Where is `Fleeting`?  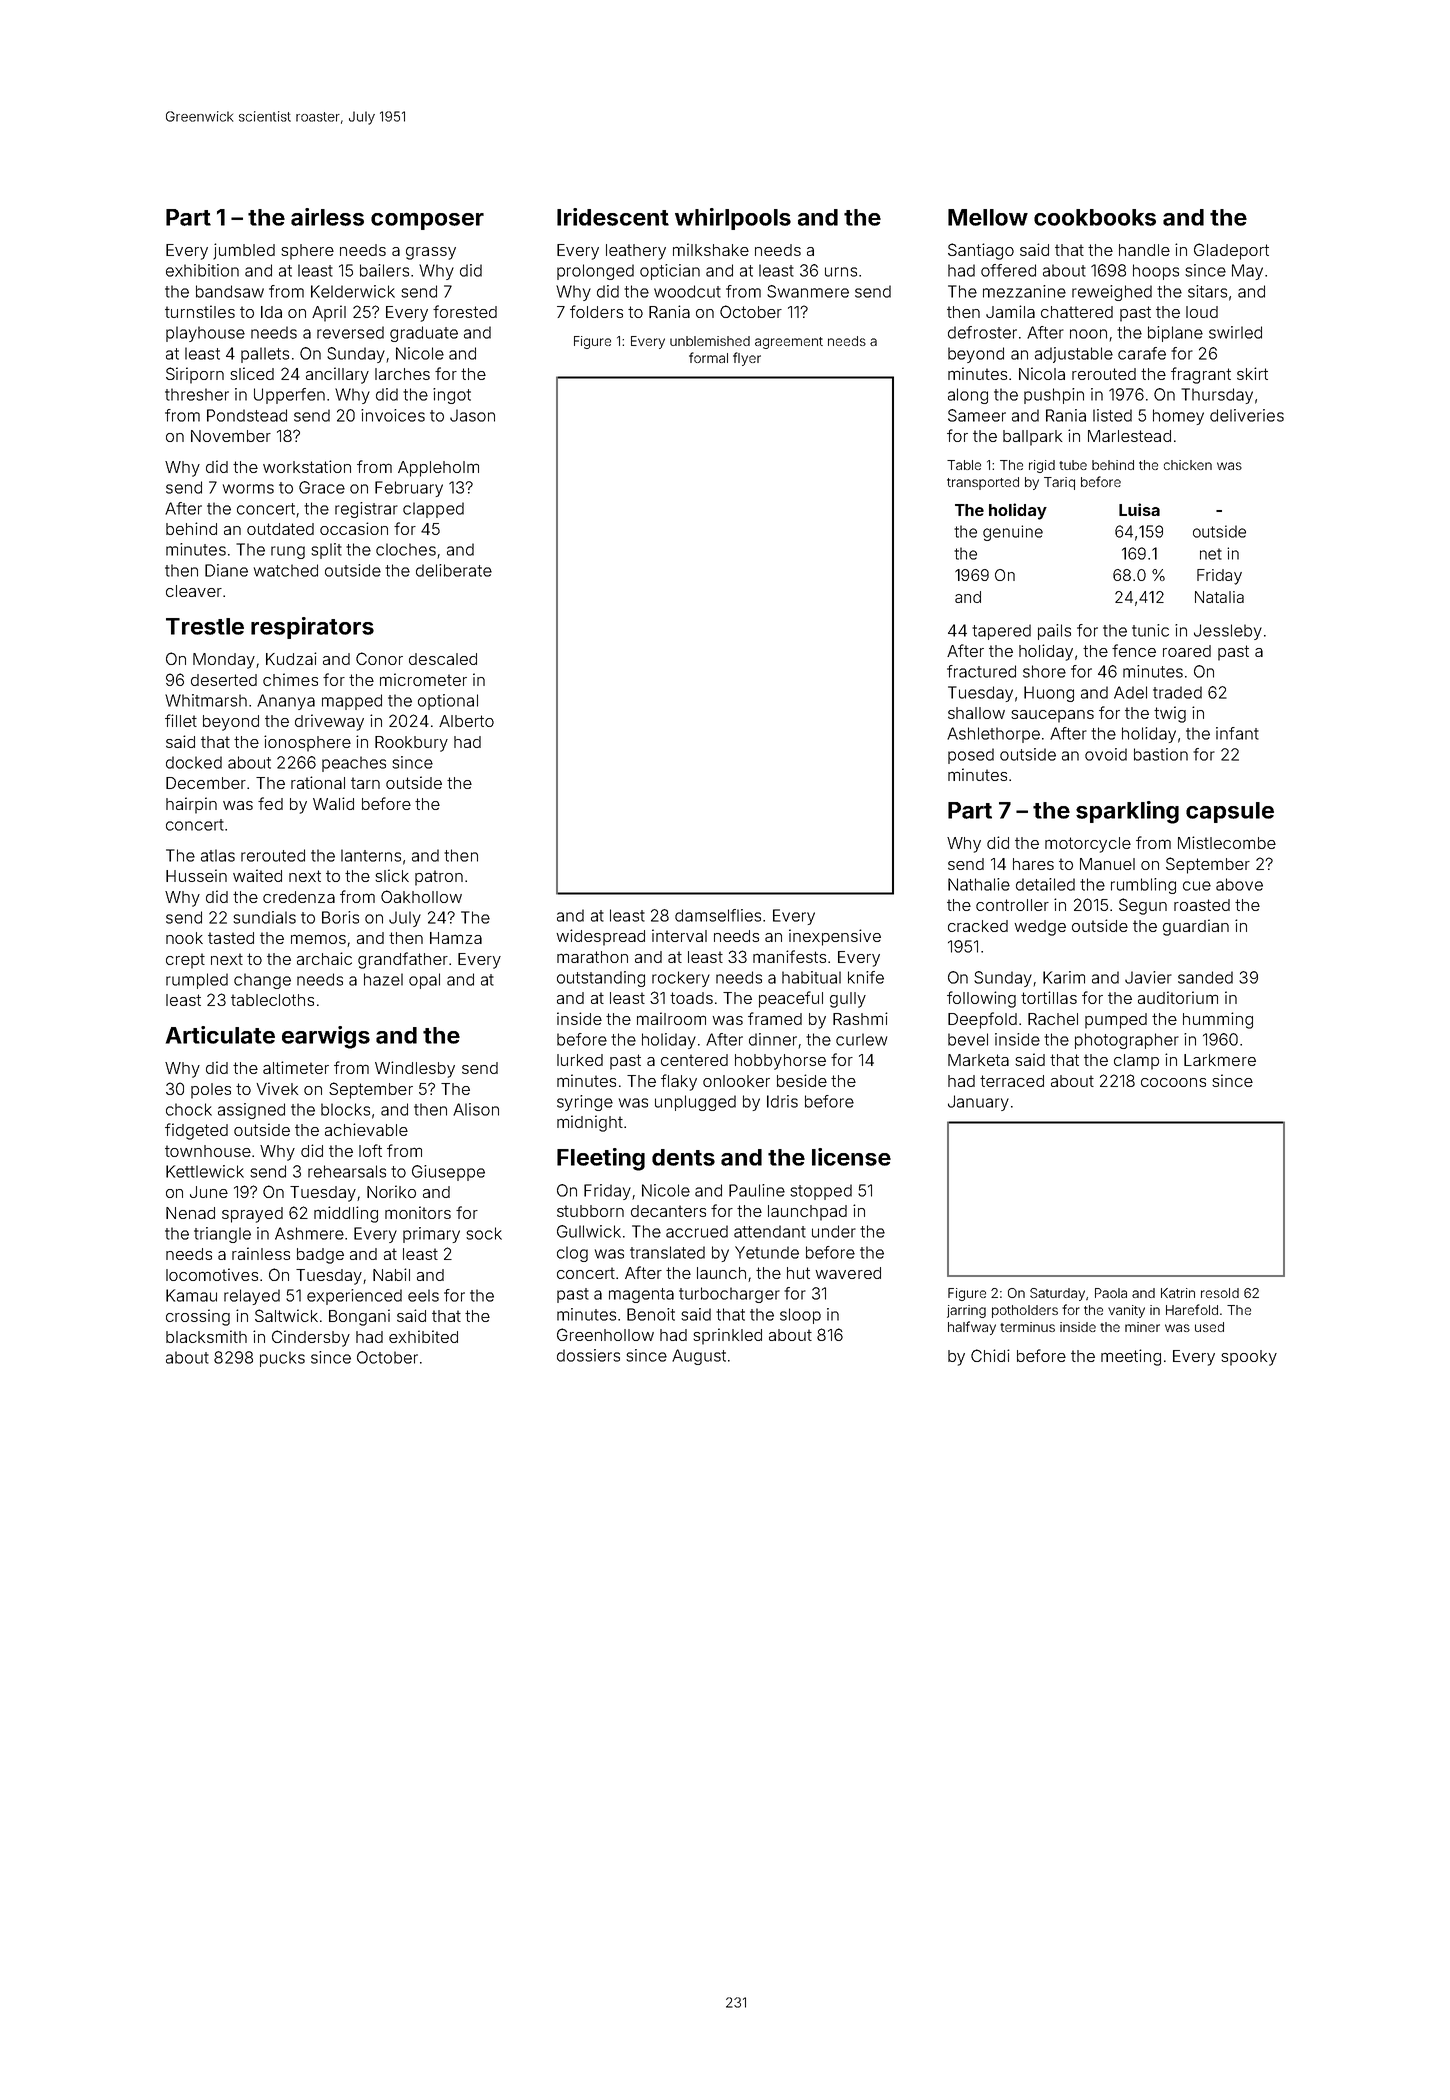 Fleeting is located at coordinates (601, 1159).
